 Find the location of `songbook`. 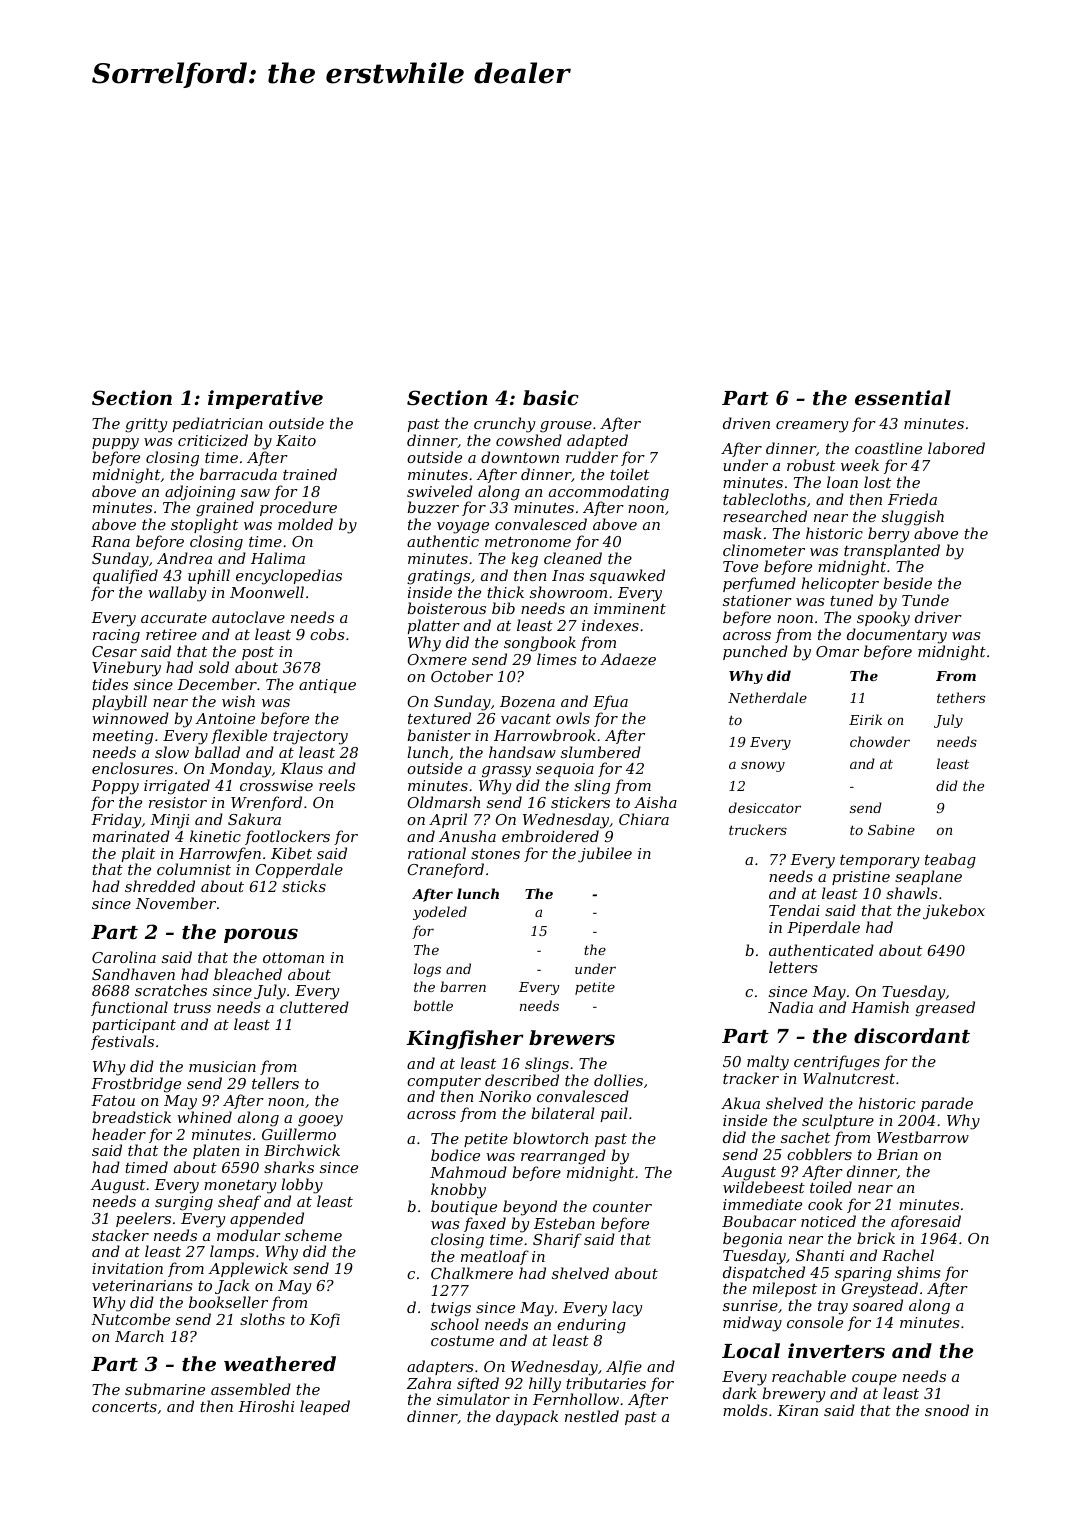

songbook is located at coordinates (540, 644).
